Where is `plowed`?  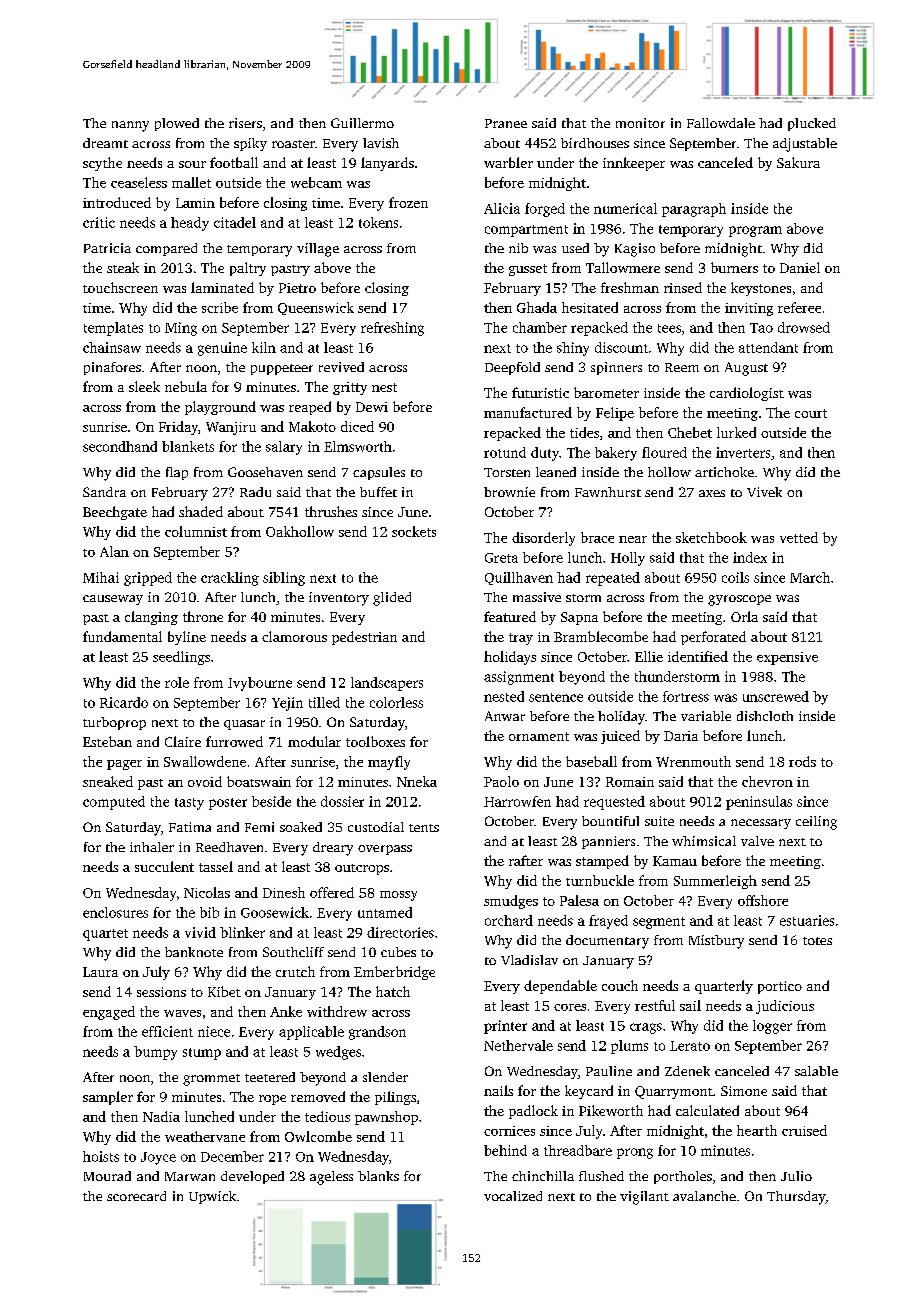
plowed is located at coordinates (177, 124).
